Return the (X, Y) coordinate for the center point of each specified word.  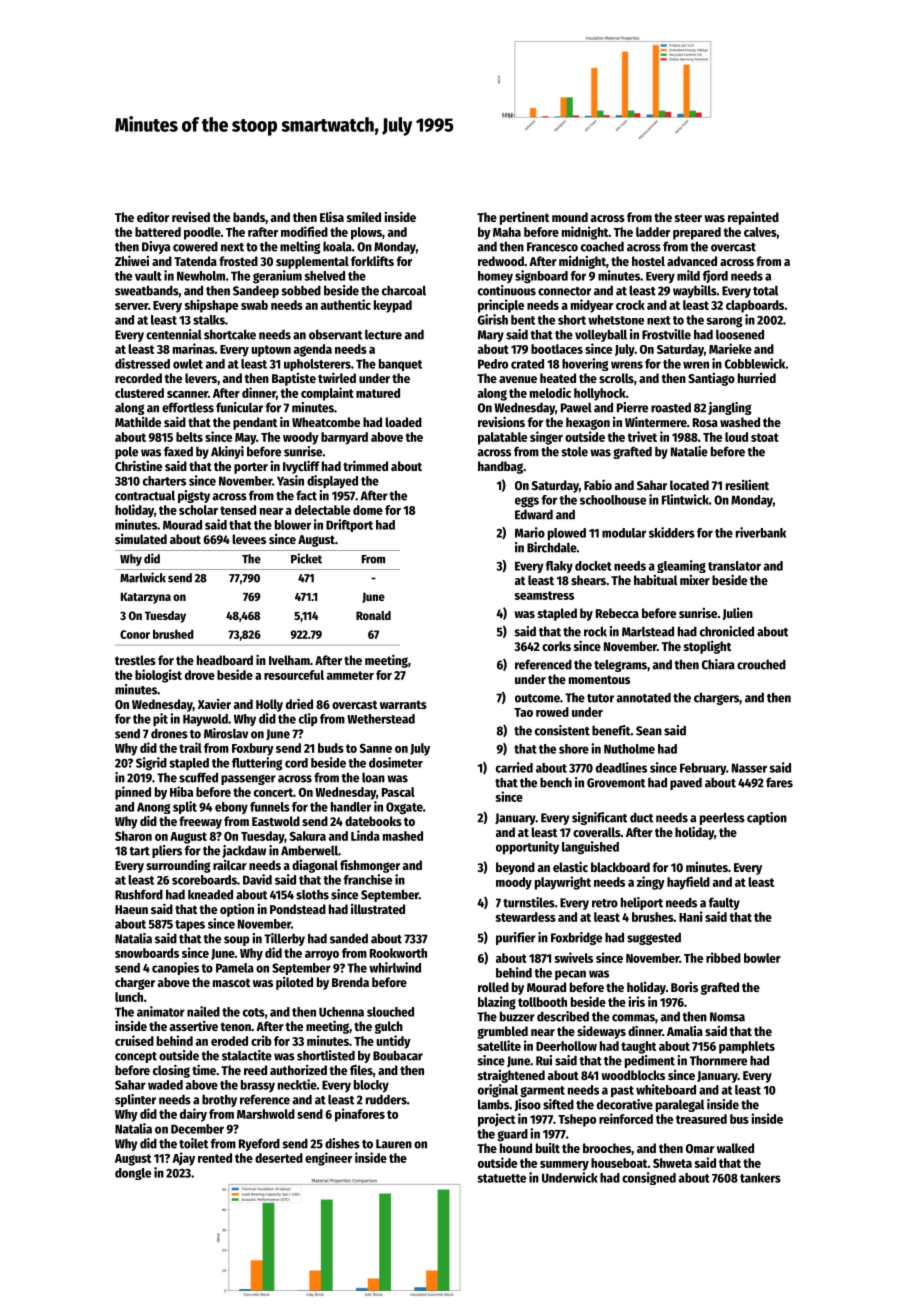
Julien (738, 614)
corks (556, 646)
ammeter (350, 675)
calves (760, 232)
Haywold (205, 720)
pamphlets (747, 1047)
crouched (761, 664)
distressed (142, 363)
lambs (493, 1104)
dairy (193, 1115)
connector (564, 291)
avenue (518, 379)
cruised (134, 1040)
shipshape (211, 306)
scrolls (616, 378)
